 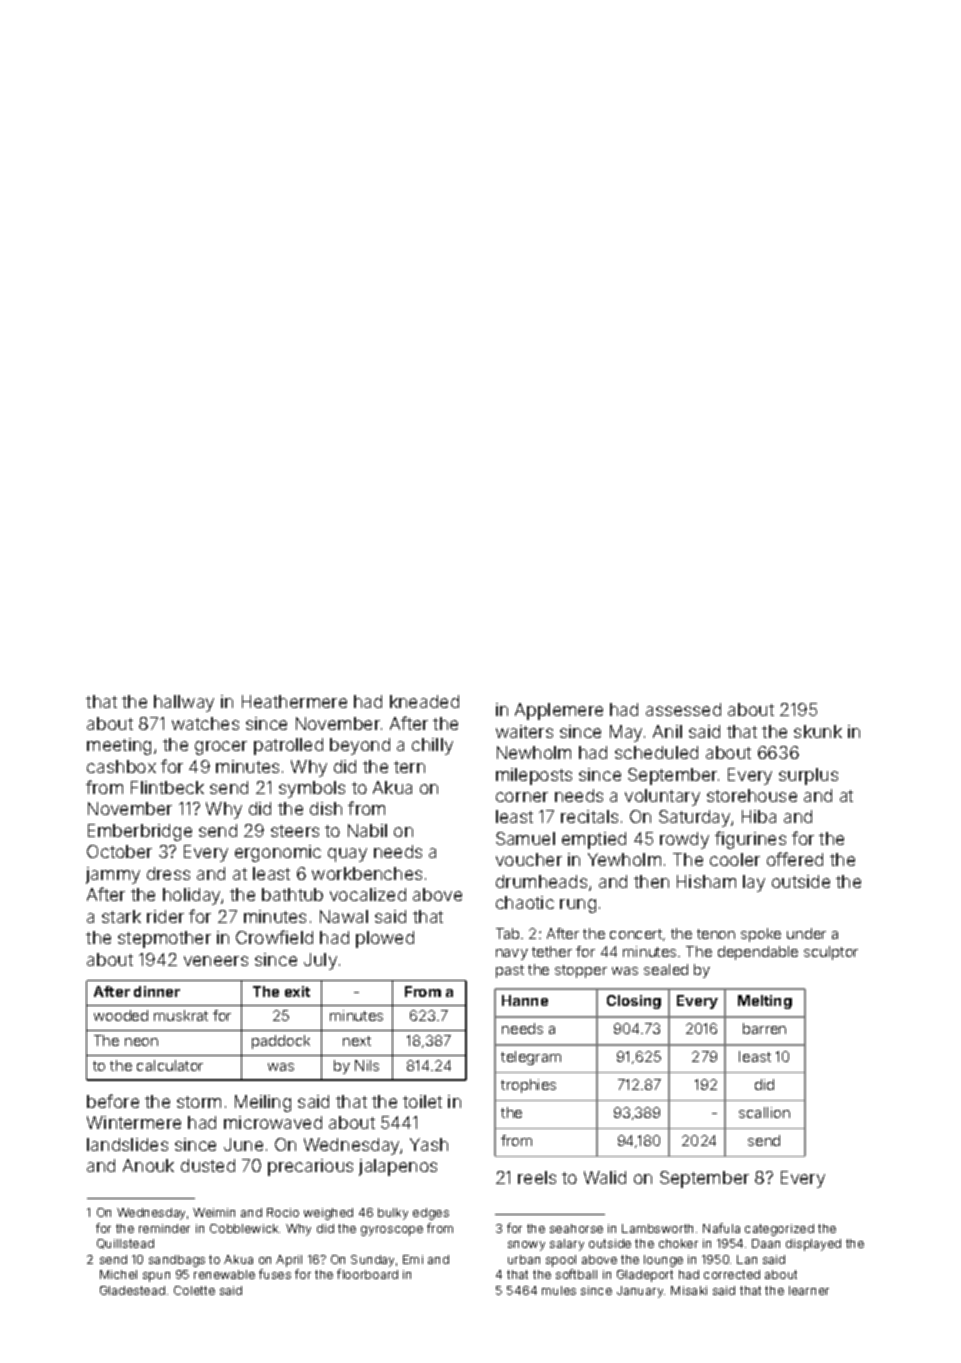 What do you see at coordinates (181, 1015) in the image?
I see `muskrat` at bounding box center [181, 1015].
